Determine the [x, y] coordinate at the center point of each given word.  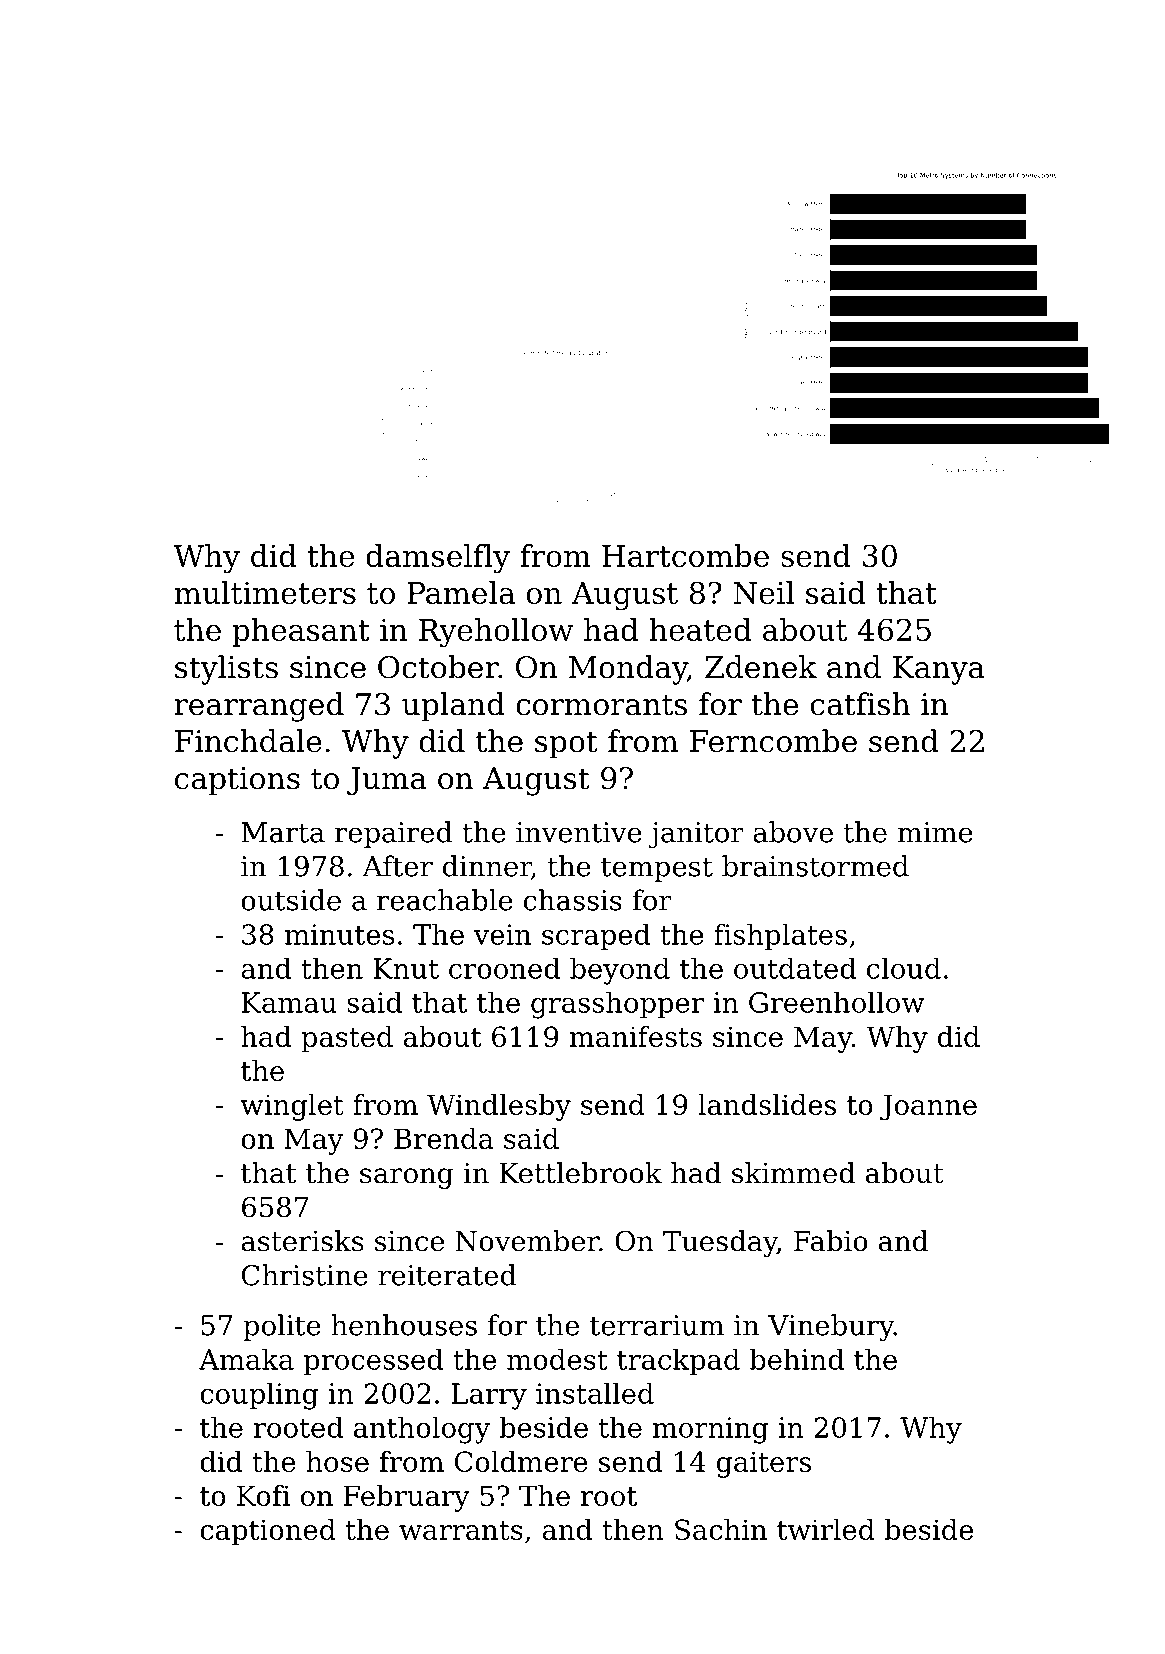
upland [453, 706]
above [793, 832]
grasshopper [617, 1005]
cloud [904, 968]
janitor [696, 835]
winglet [292, 1107]
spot [566, 744]
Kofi [263, 1495]
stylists [226, 670]
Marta [283, 832]
